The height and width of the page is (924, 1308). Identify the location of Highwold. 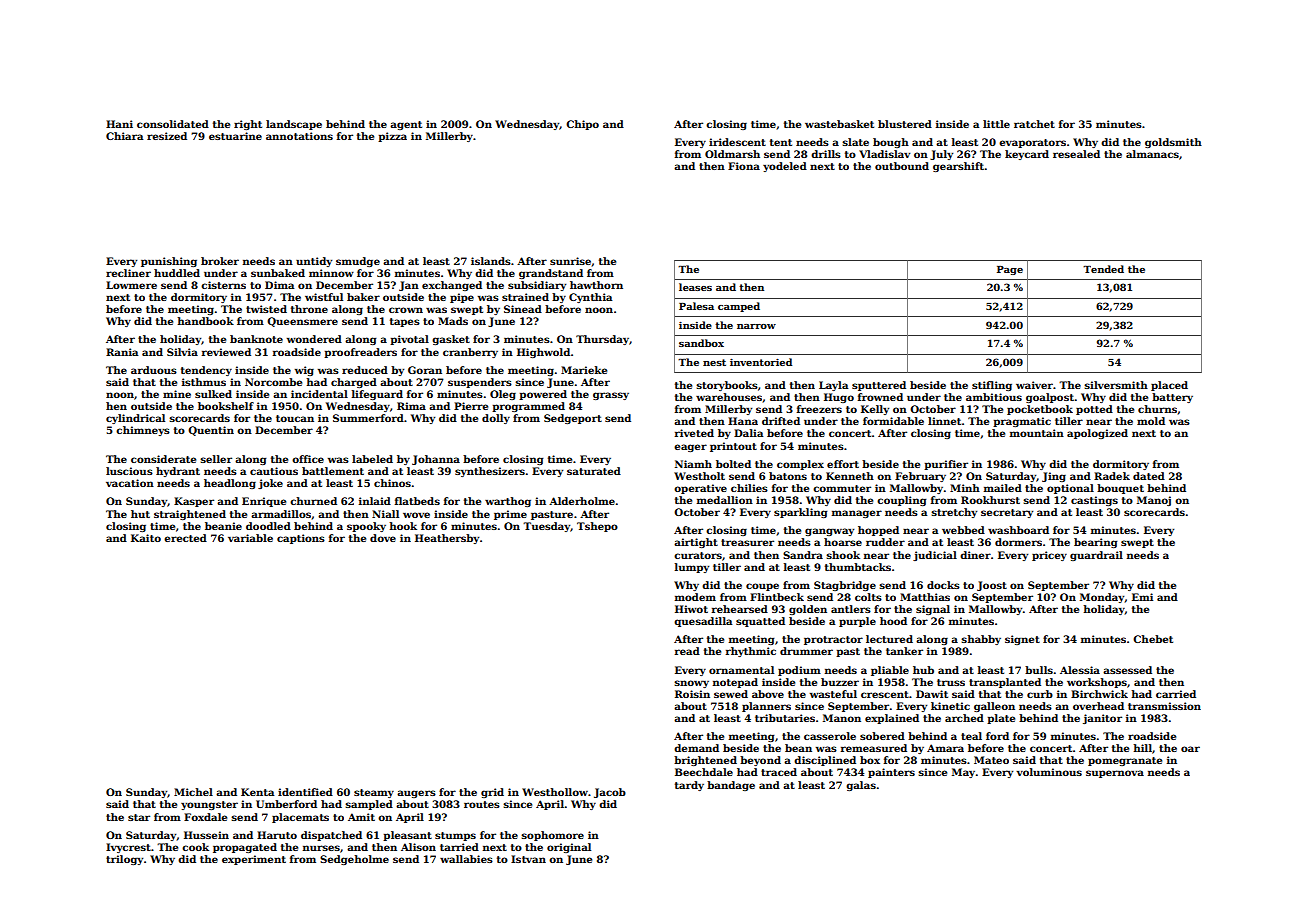
(543, 353).
